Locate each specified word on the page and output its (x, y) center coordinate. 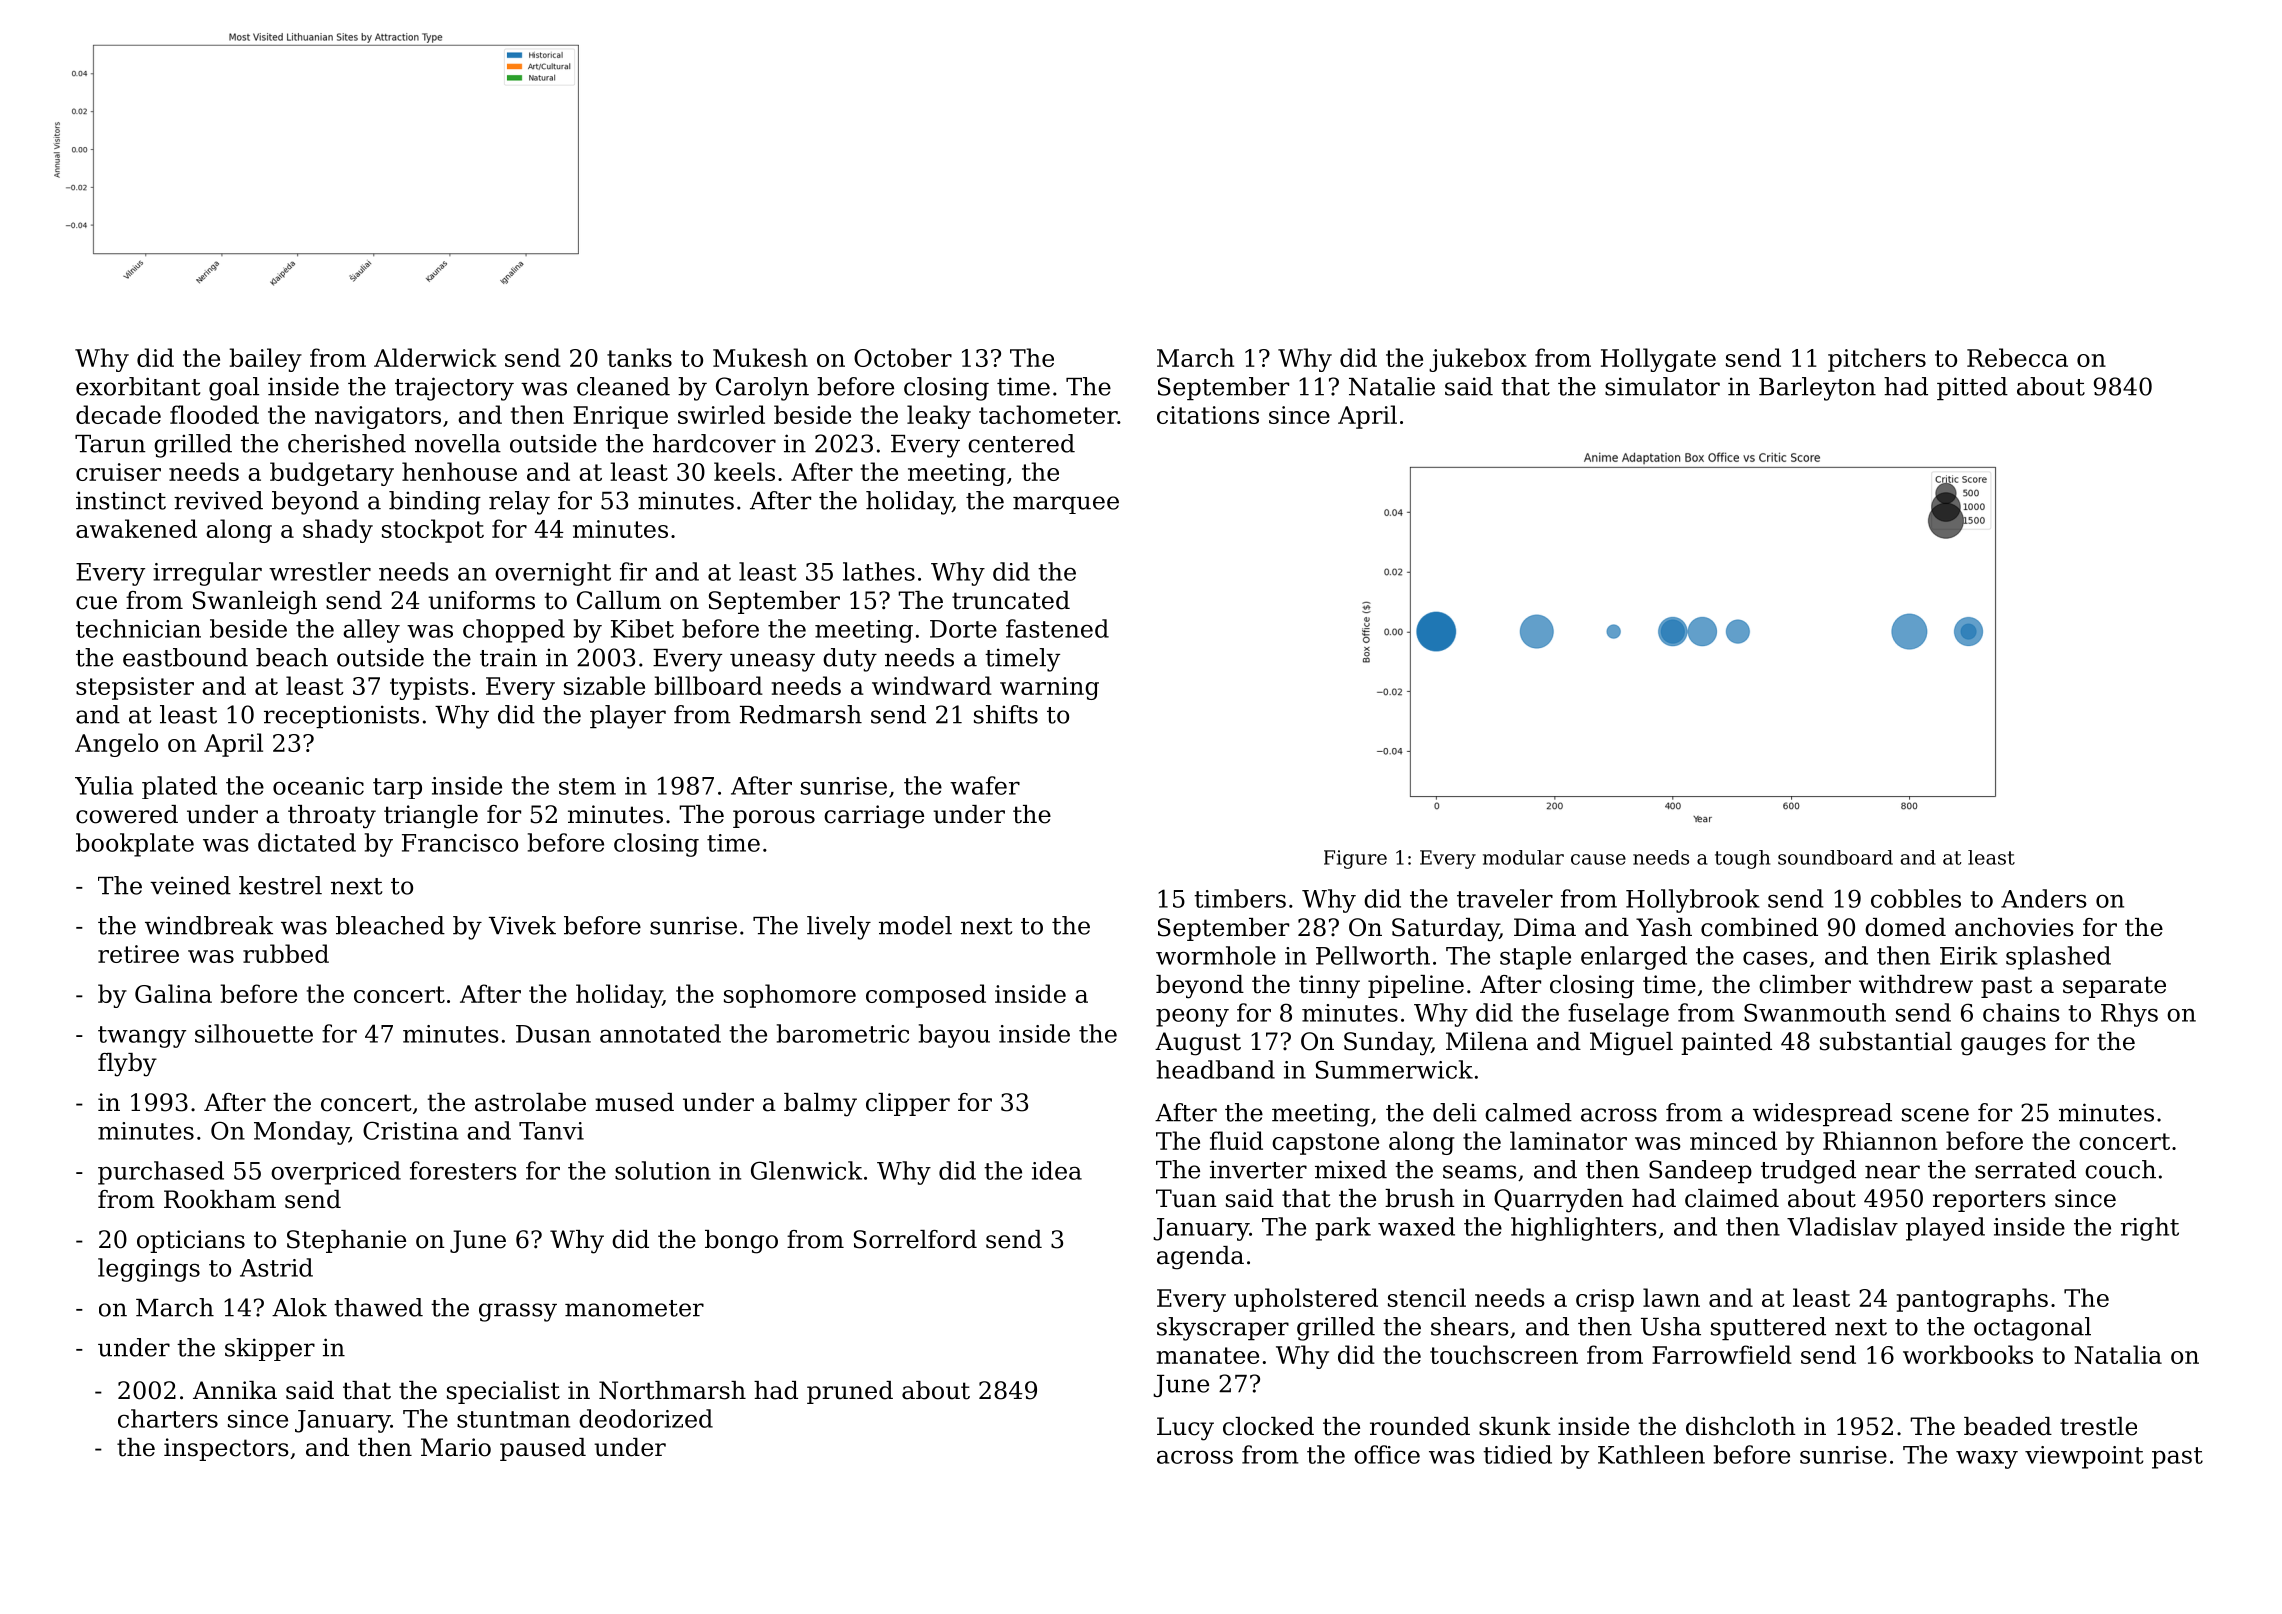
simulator (1662, 386)
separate (2114, 987)
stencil (1427, 1297)
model (915, 925)
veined (190, 885)
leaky (939, 417)
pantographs (1972, 1300)
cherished (347, 443)
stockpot (433, 531)
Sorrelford (915, 1239)
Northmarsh (672, 1390)
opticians (191, 1241)
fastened (1057, 628)
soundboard (1835, 857)
